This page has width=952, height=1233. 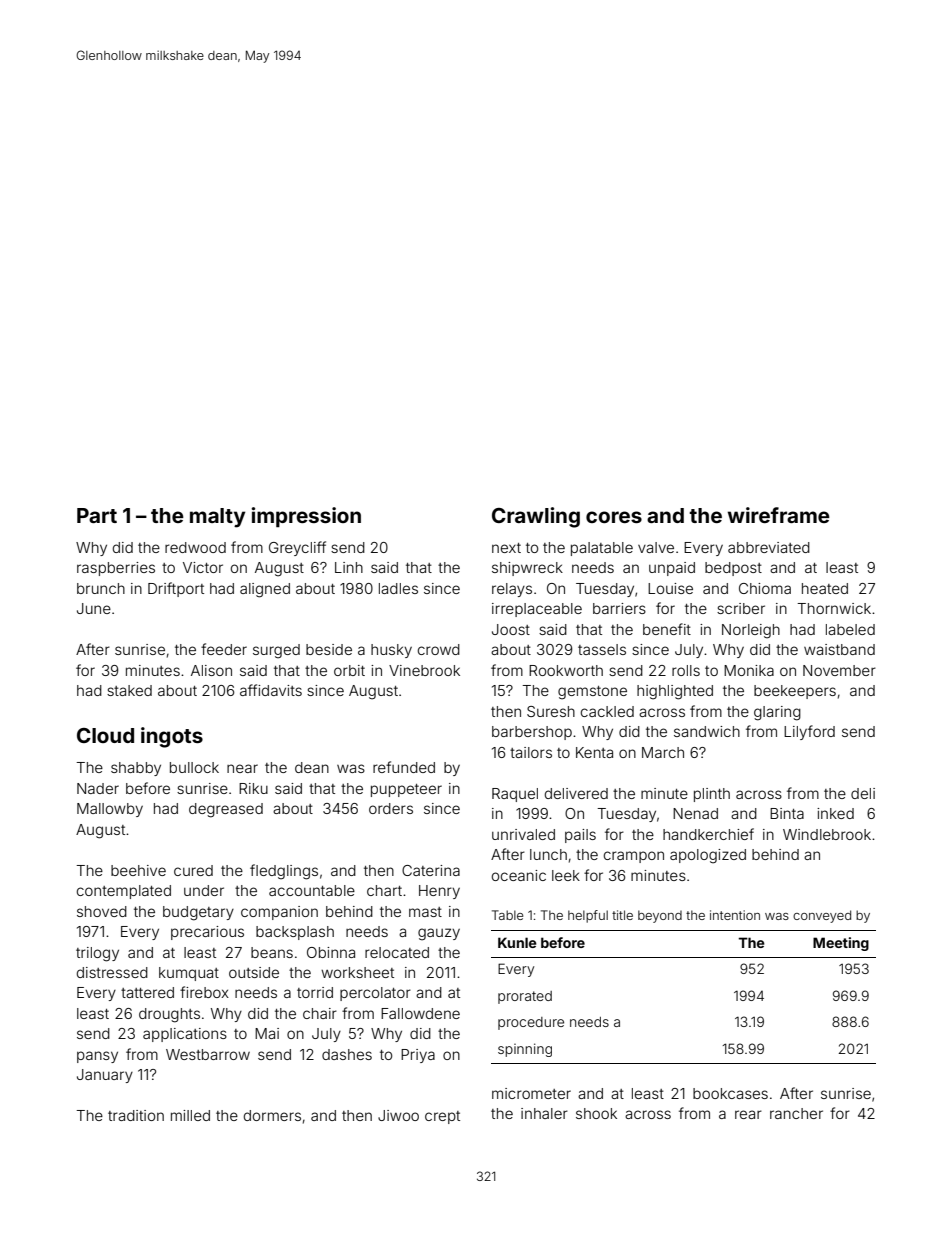 What do you see at coordinates (404, 767) in the page?
I see `refunded` at bounding box center [404, 767].
